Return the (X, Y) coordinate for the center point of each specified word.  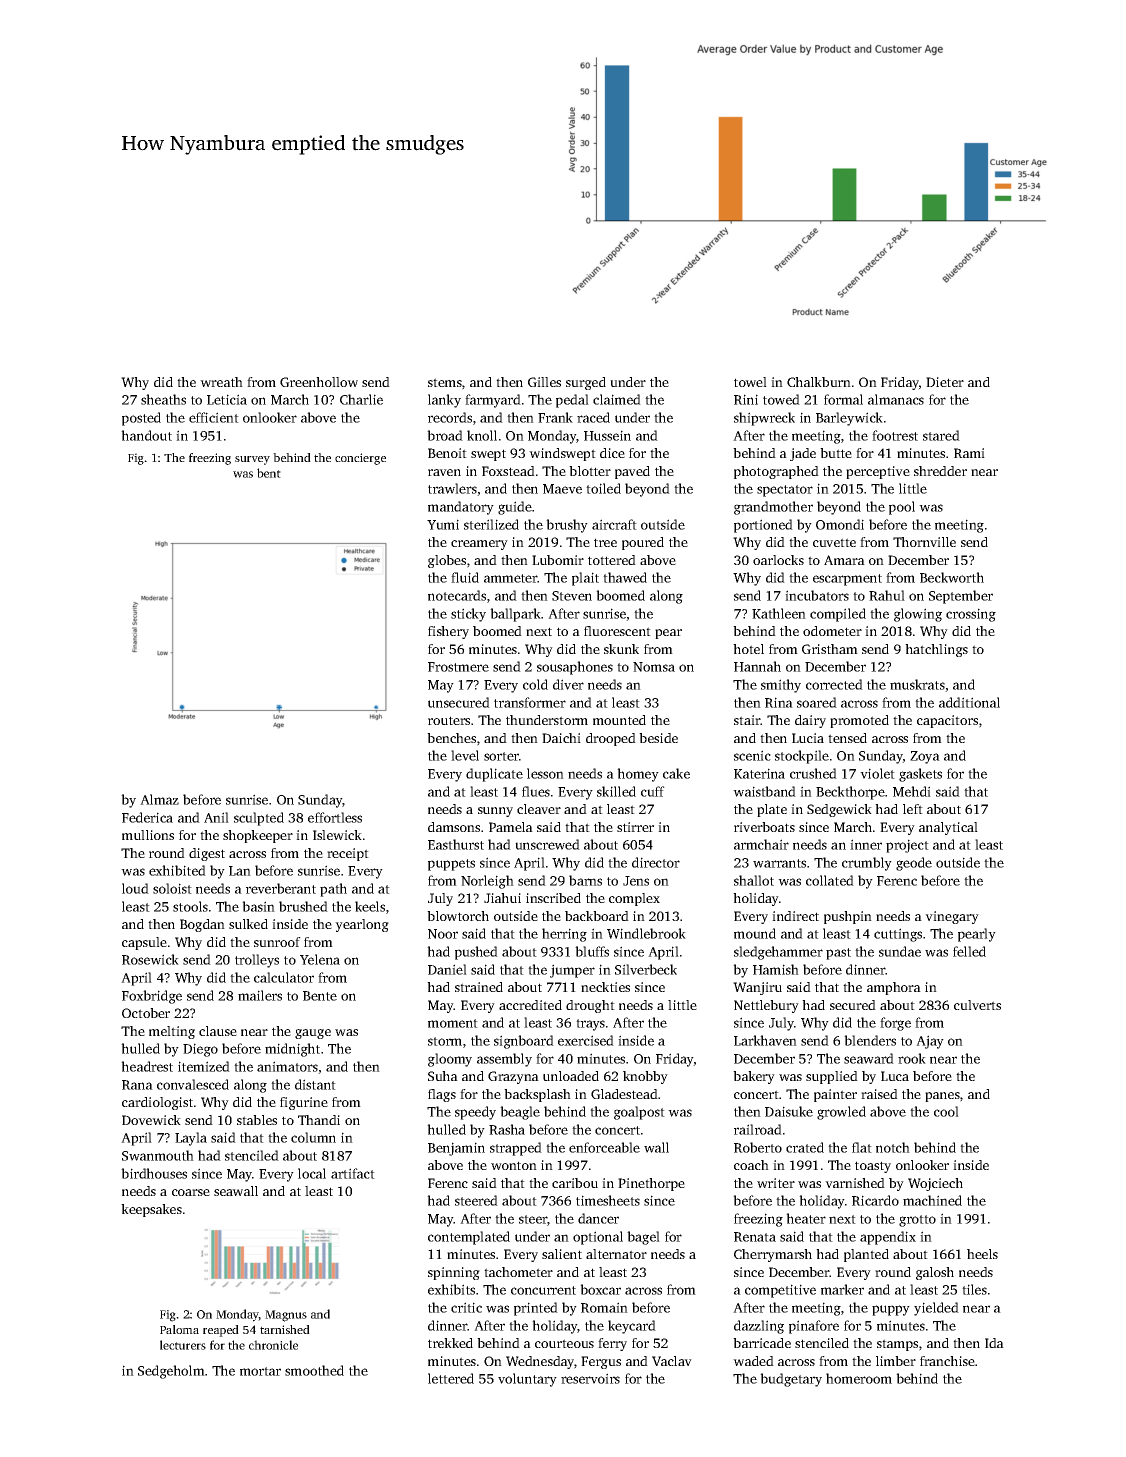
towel (750, 382)
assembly (504, 1060)
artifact (353, 1173)
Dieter (945, 382)
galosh (935, 1273)
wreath (221, 382)
